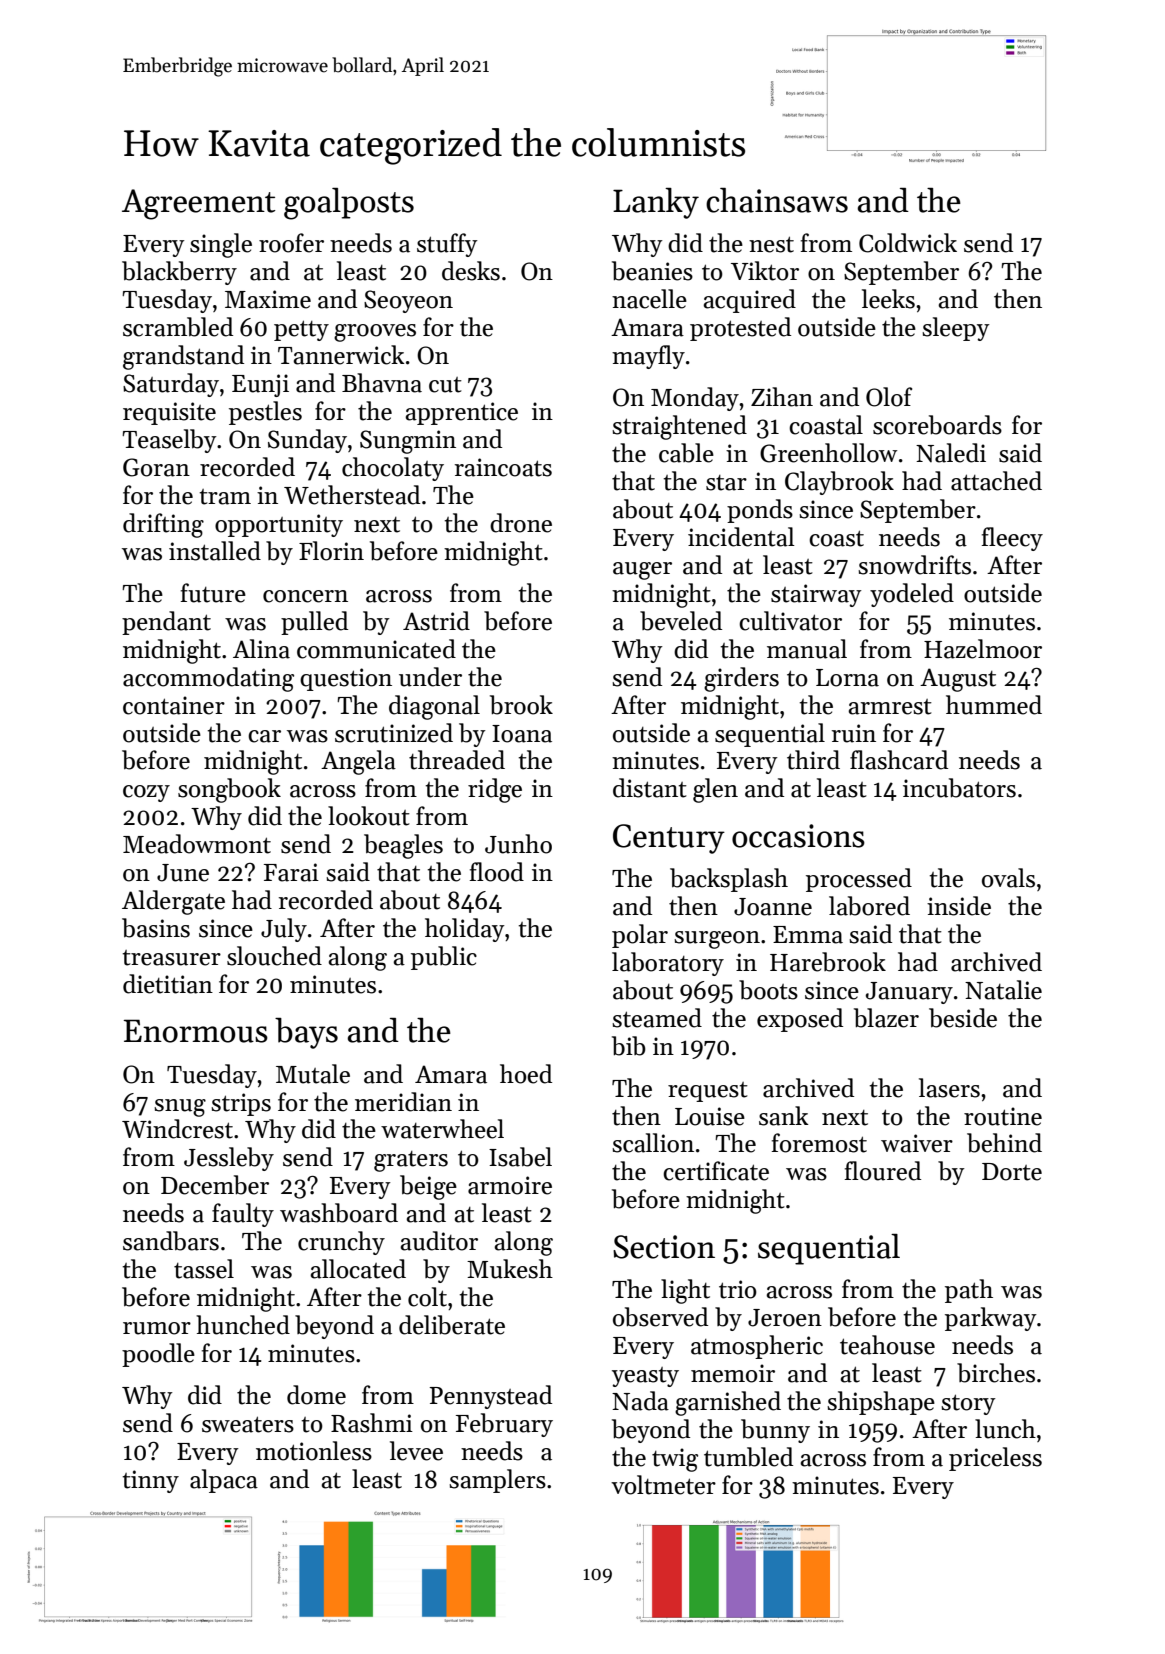 The height and width of the page is (1654, 1165). I want to click on ponds, so click(760, 511).
